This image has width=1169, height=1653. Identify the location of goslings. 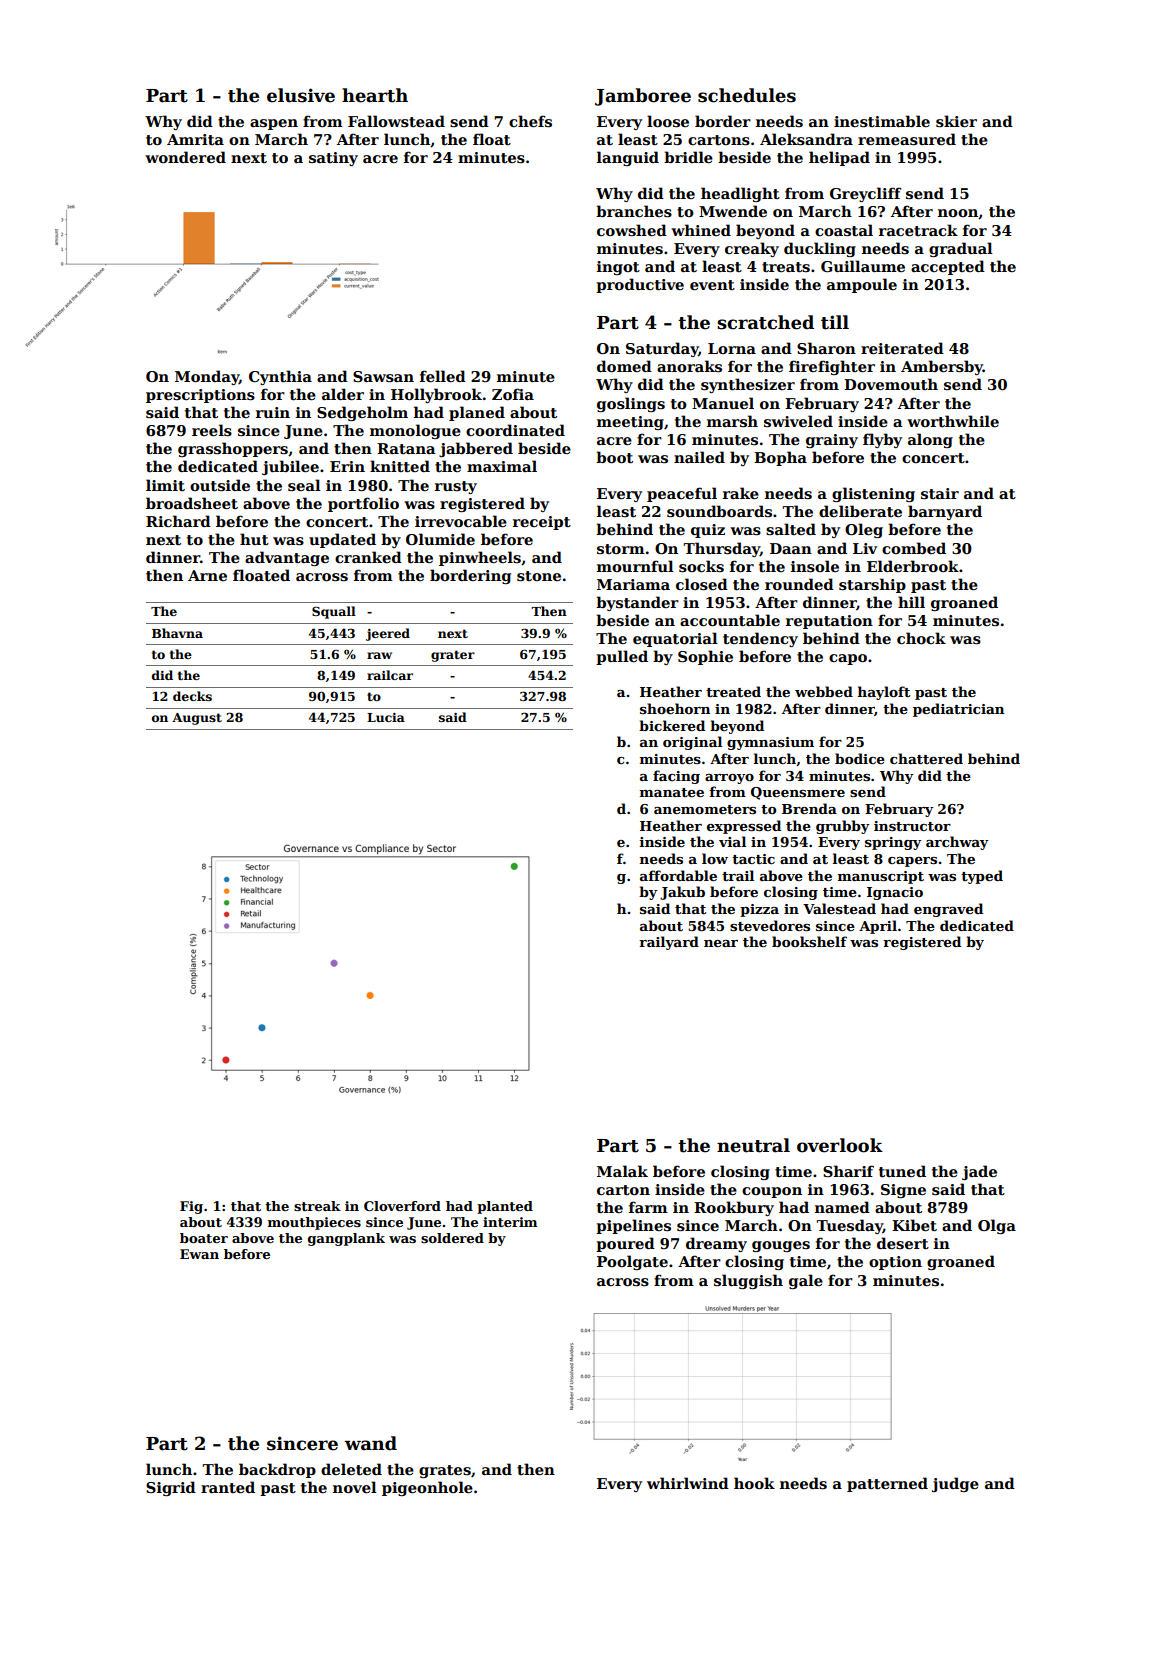
(631, 404).
